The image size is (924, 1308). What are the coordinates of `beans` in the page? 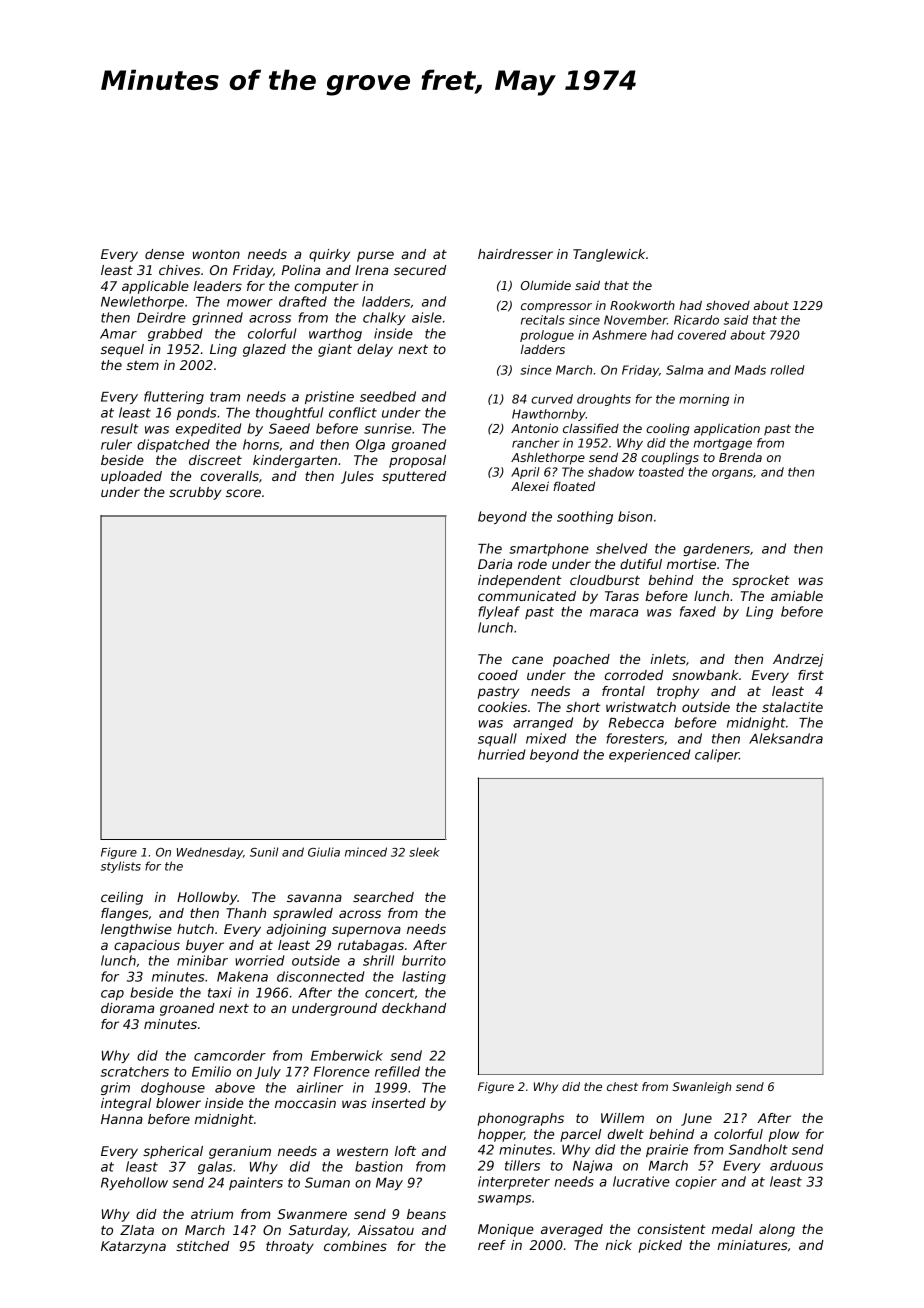 It's located at (426, 1214).
